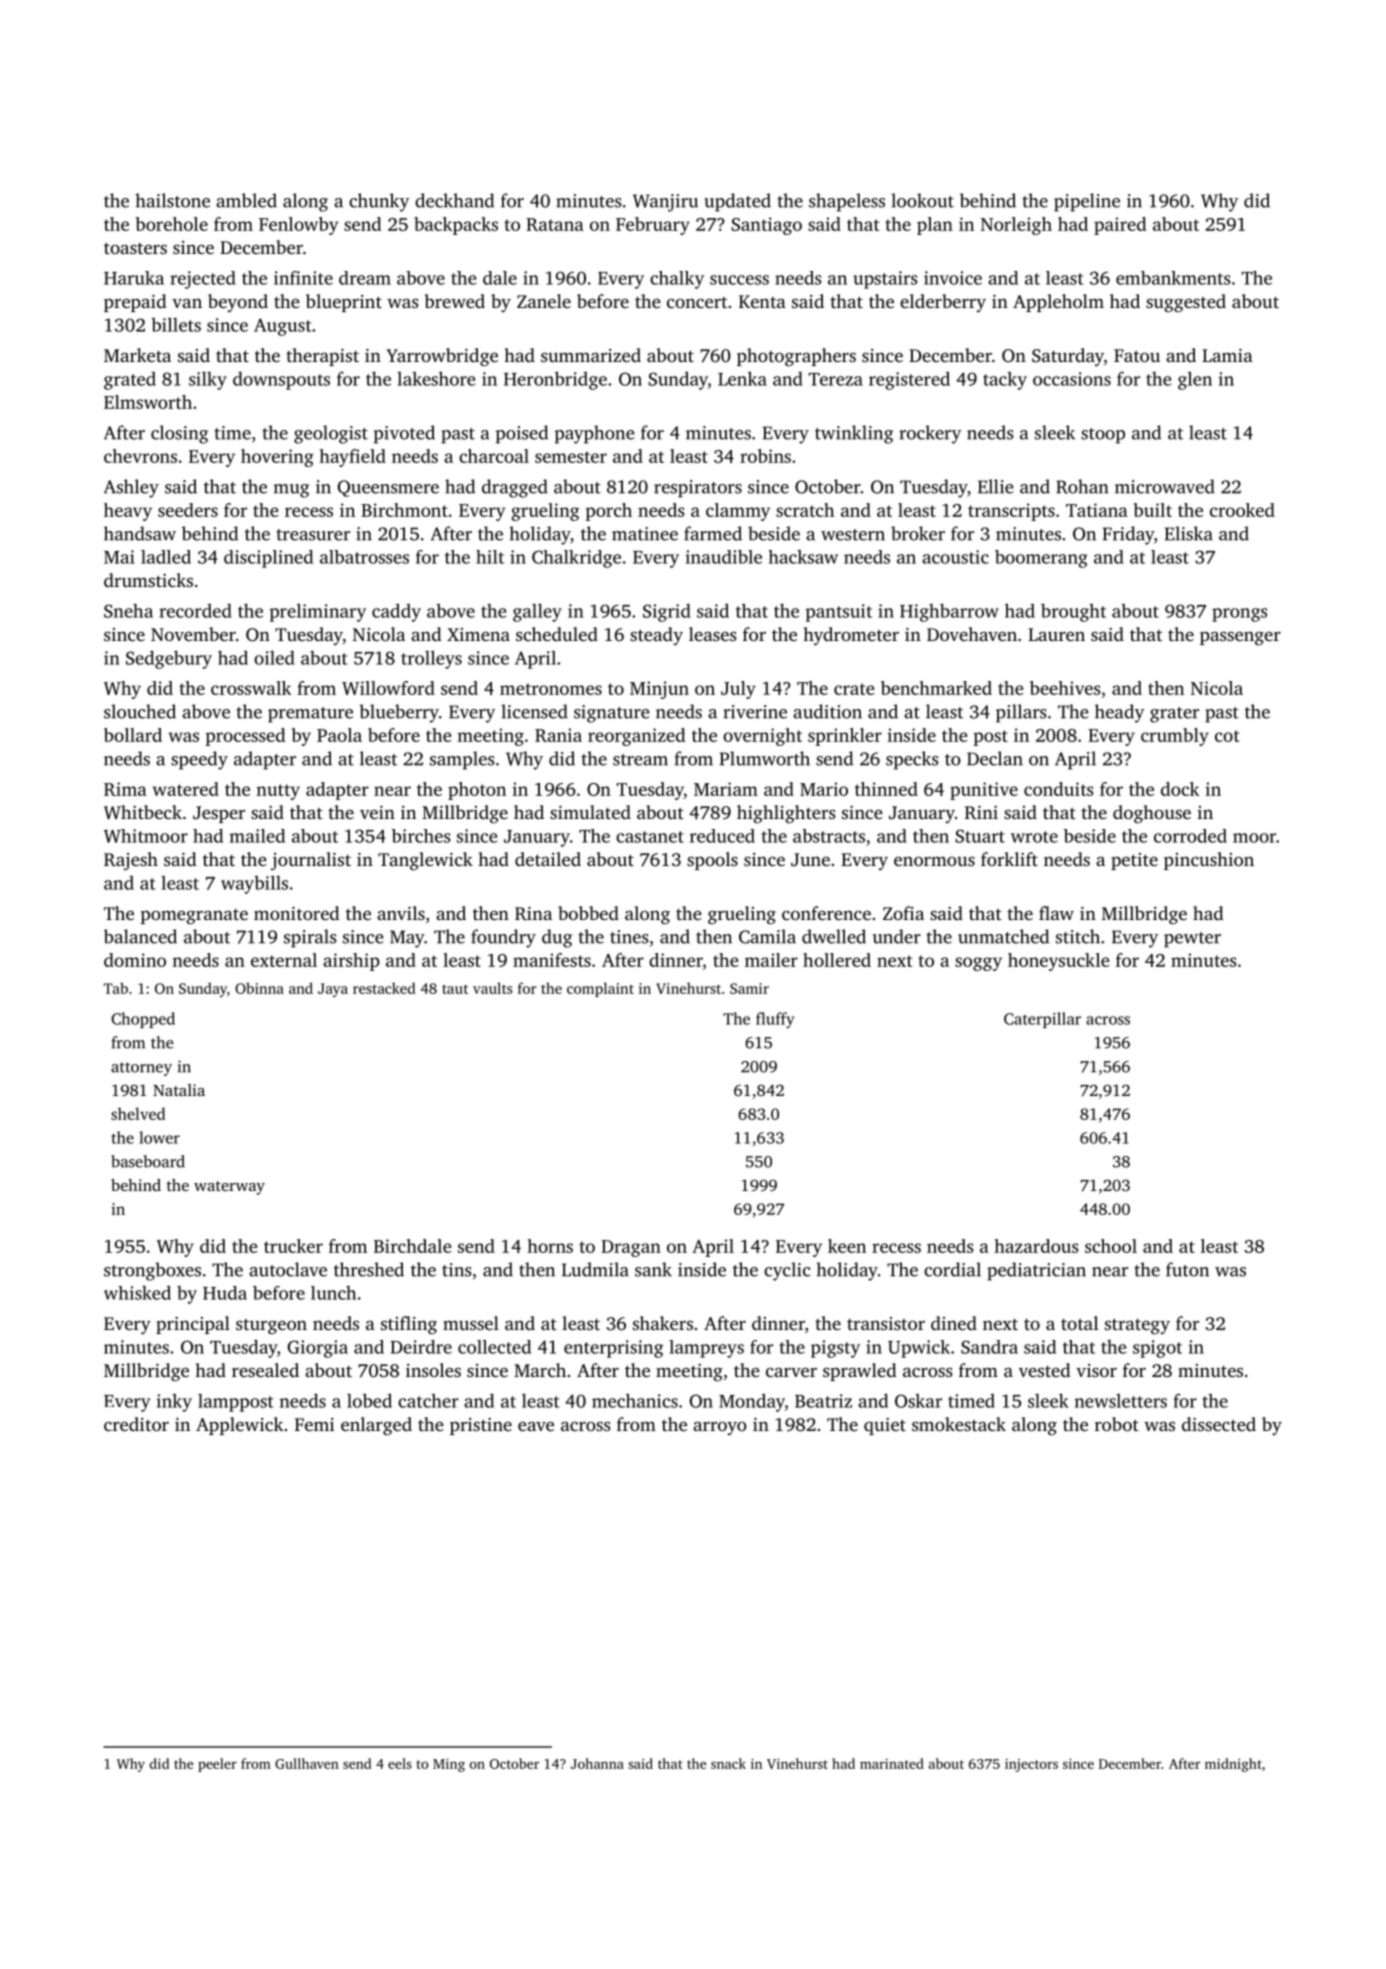 This screenshot has height=1969, width=1386. I want to click on Caterpillar, so click(1042, 1020).
